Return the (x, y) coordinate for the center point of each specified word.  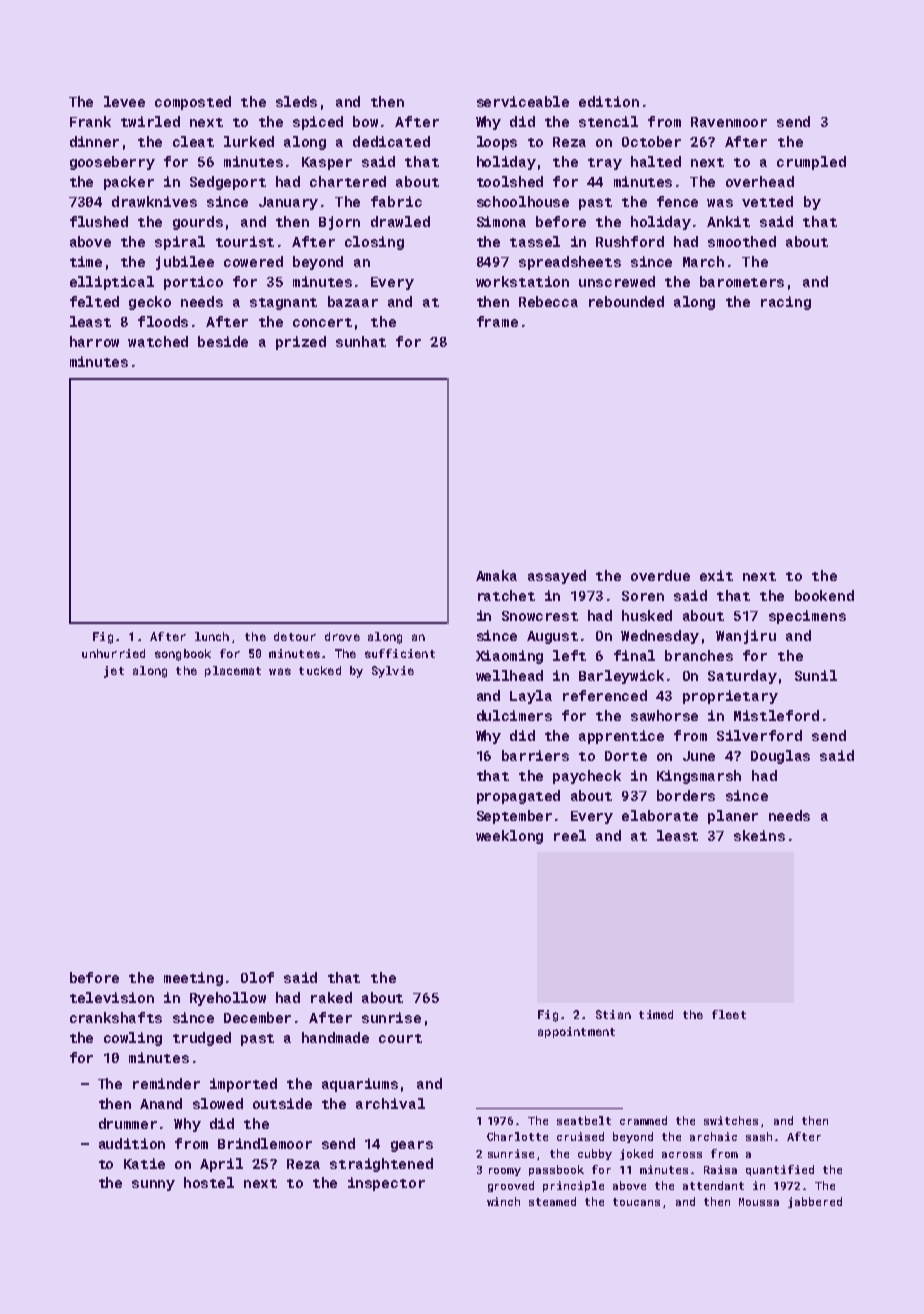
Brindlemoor (265, 1143)
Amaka (496, 575)
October (651, 141)
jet (114, 672)
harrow (94, 341)
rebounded (626, 301)
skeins (759, 835)
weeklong (509, 837)
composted (193, 103)
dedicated (391, 141)
